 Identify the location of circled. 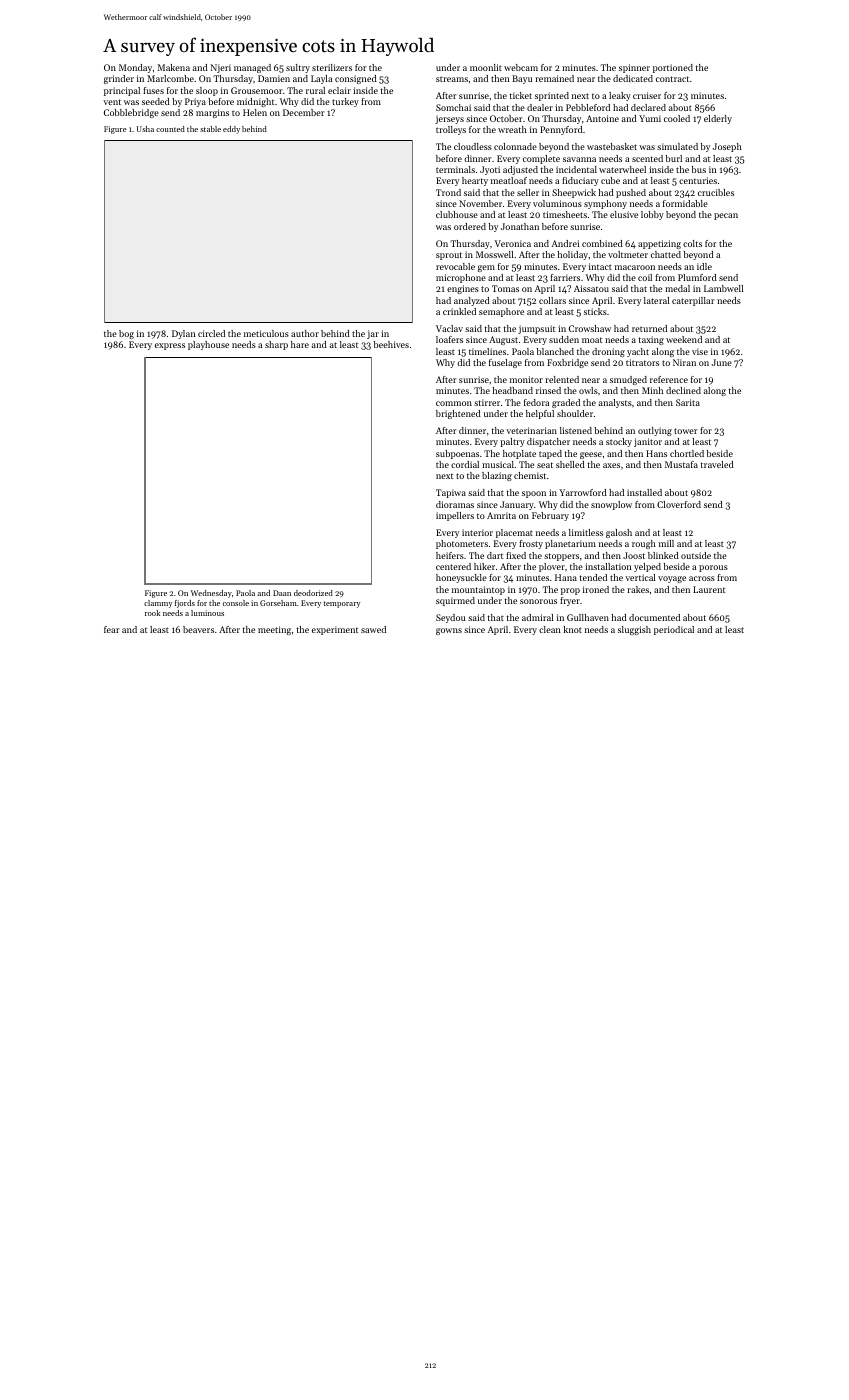
(211, 333).
